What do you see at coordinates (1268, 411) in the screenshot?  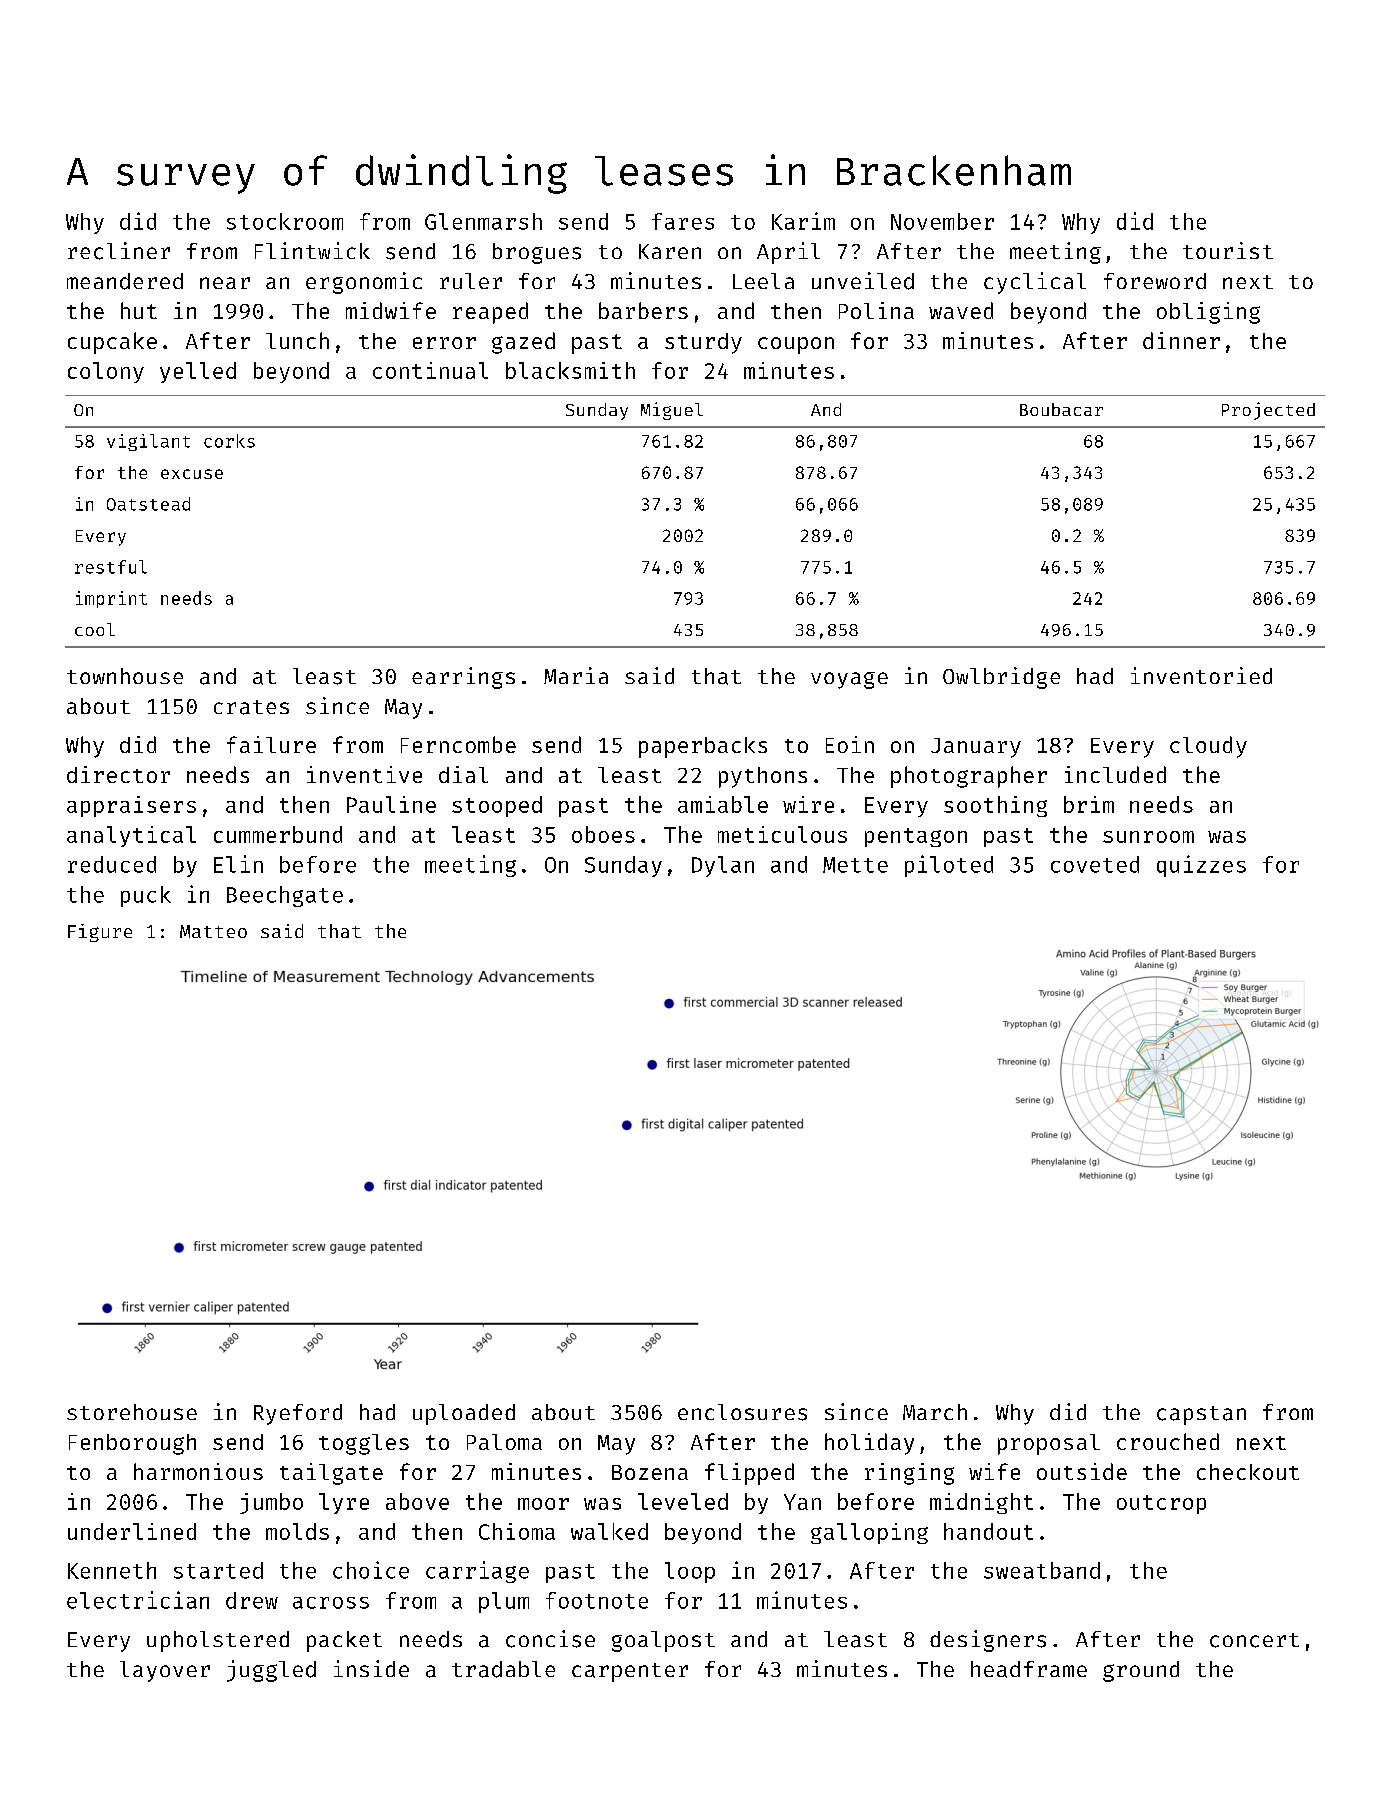 I see `Projected` at bounding box center [1268, 411].
